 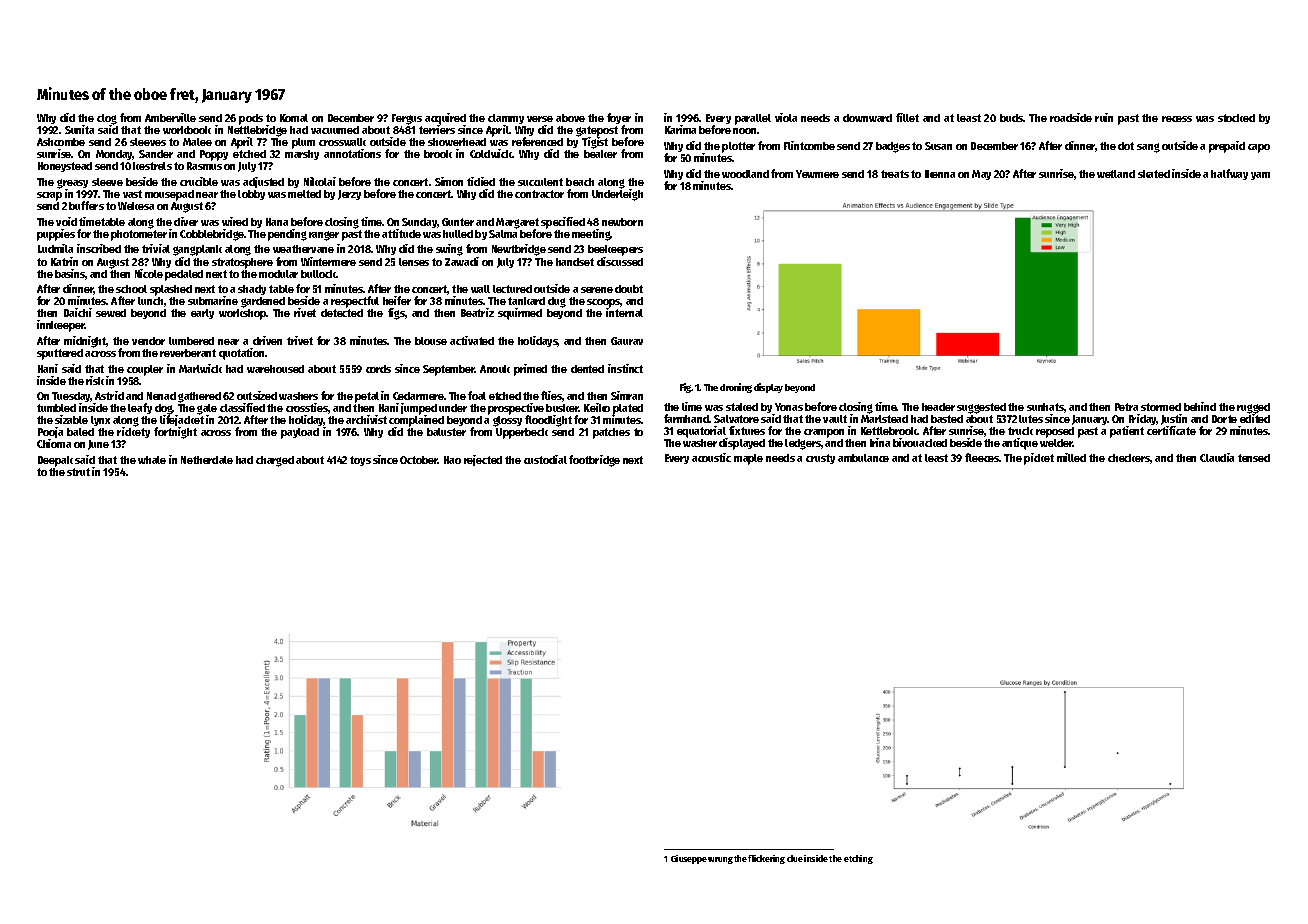 What do you see at coordinates (360, 461) in the screenshot?
I see `toys` at bounding box center [360, 461].
